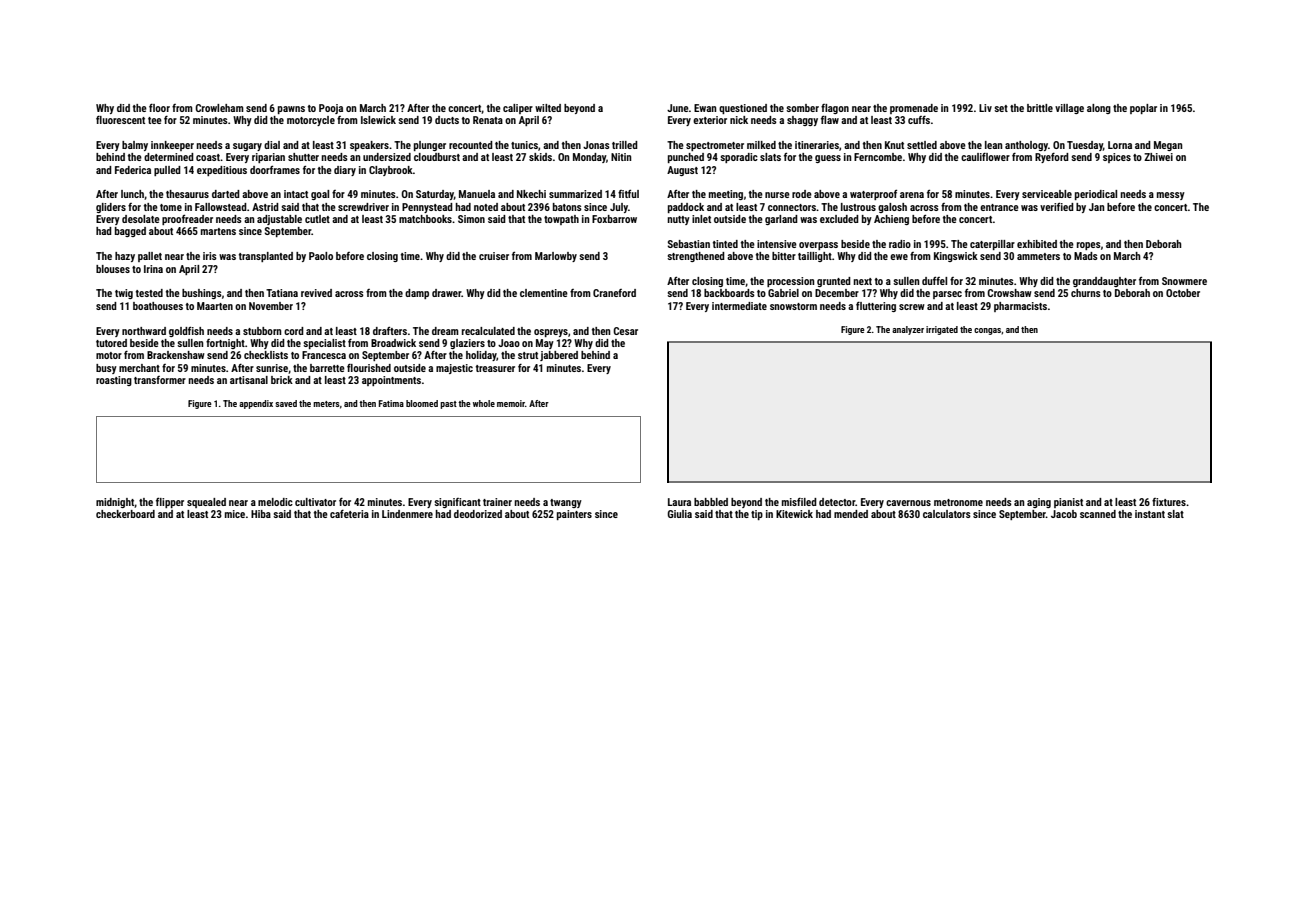 The image size is (1308, 924). Describe the element at coordinates (985, 108) in the image. I see `Liv` at that location.
